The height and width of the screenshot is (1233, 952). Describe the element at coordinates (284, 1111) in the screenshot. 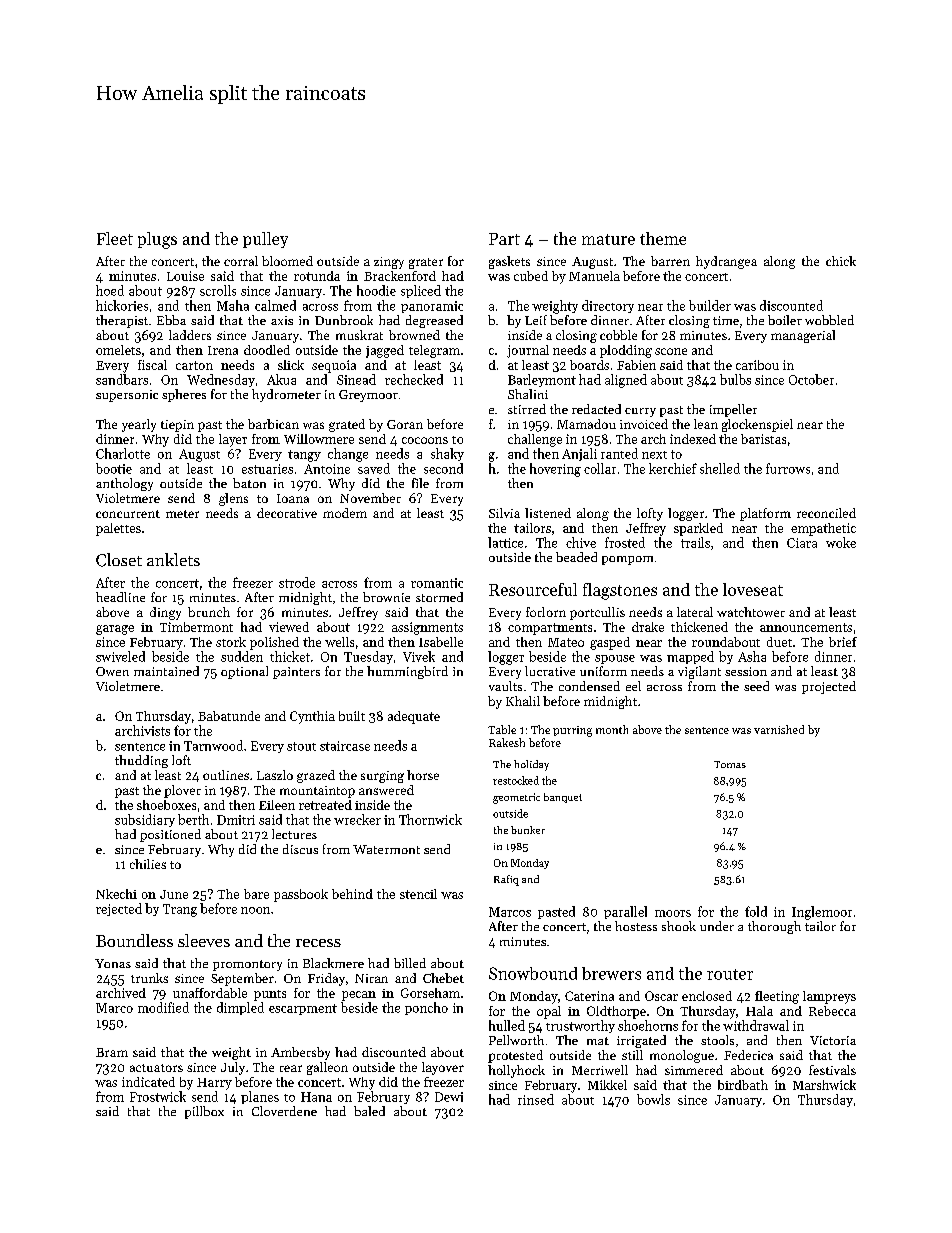

I see `Cloverdene` at that location.
